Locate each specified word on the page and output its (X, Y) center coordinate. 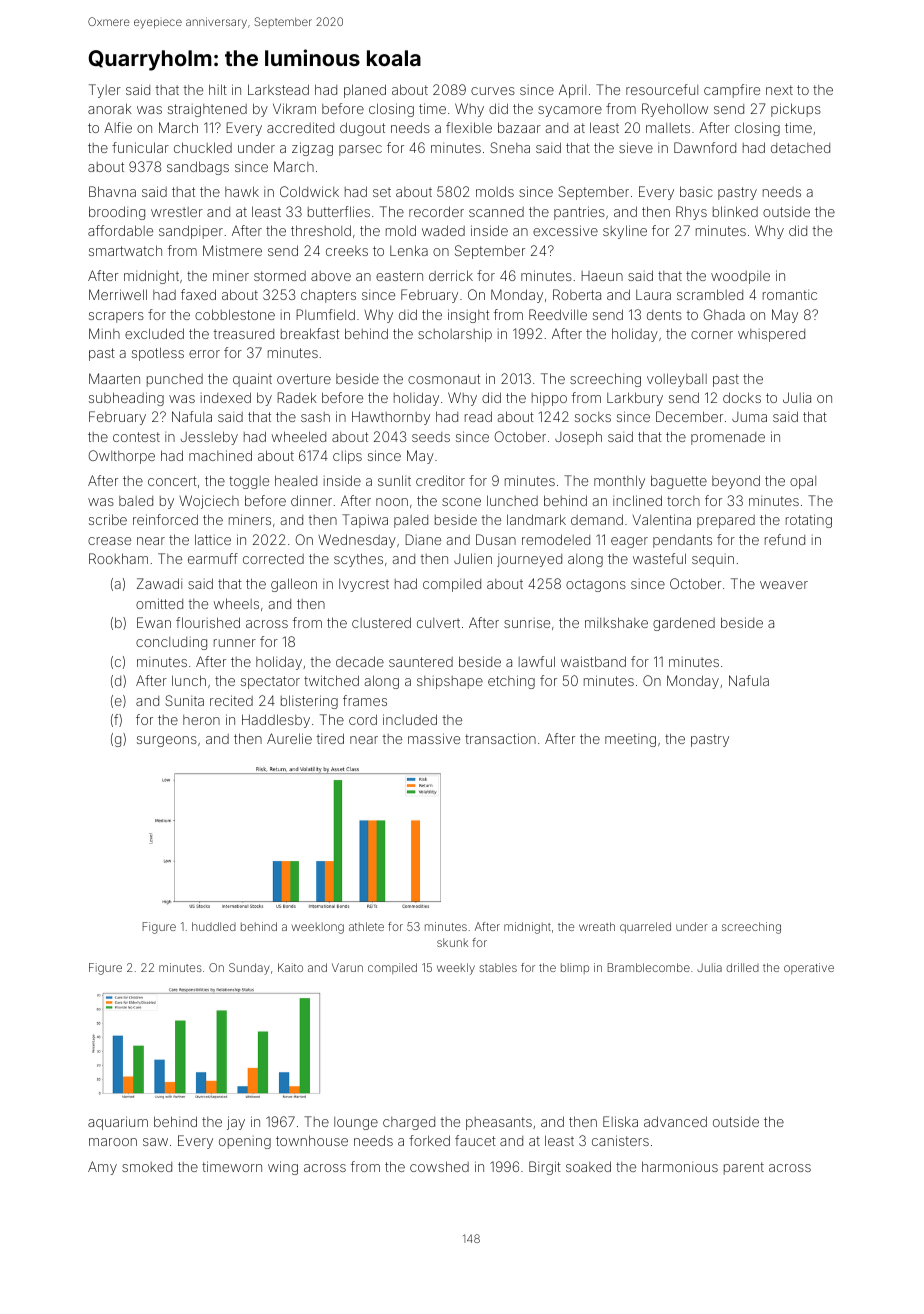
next (779, 90)
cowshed (439, 1166)
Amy (102, 1168)
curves (493, 91)
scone (461, 502)
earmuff (213, 558)
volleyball (677, 380)
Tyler (105, 91)
